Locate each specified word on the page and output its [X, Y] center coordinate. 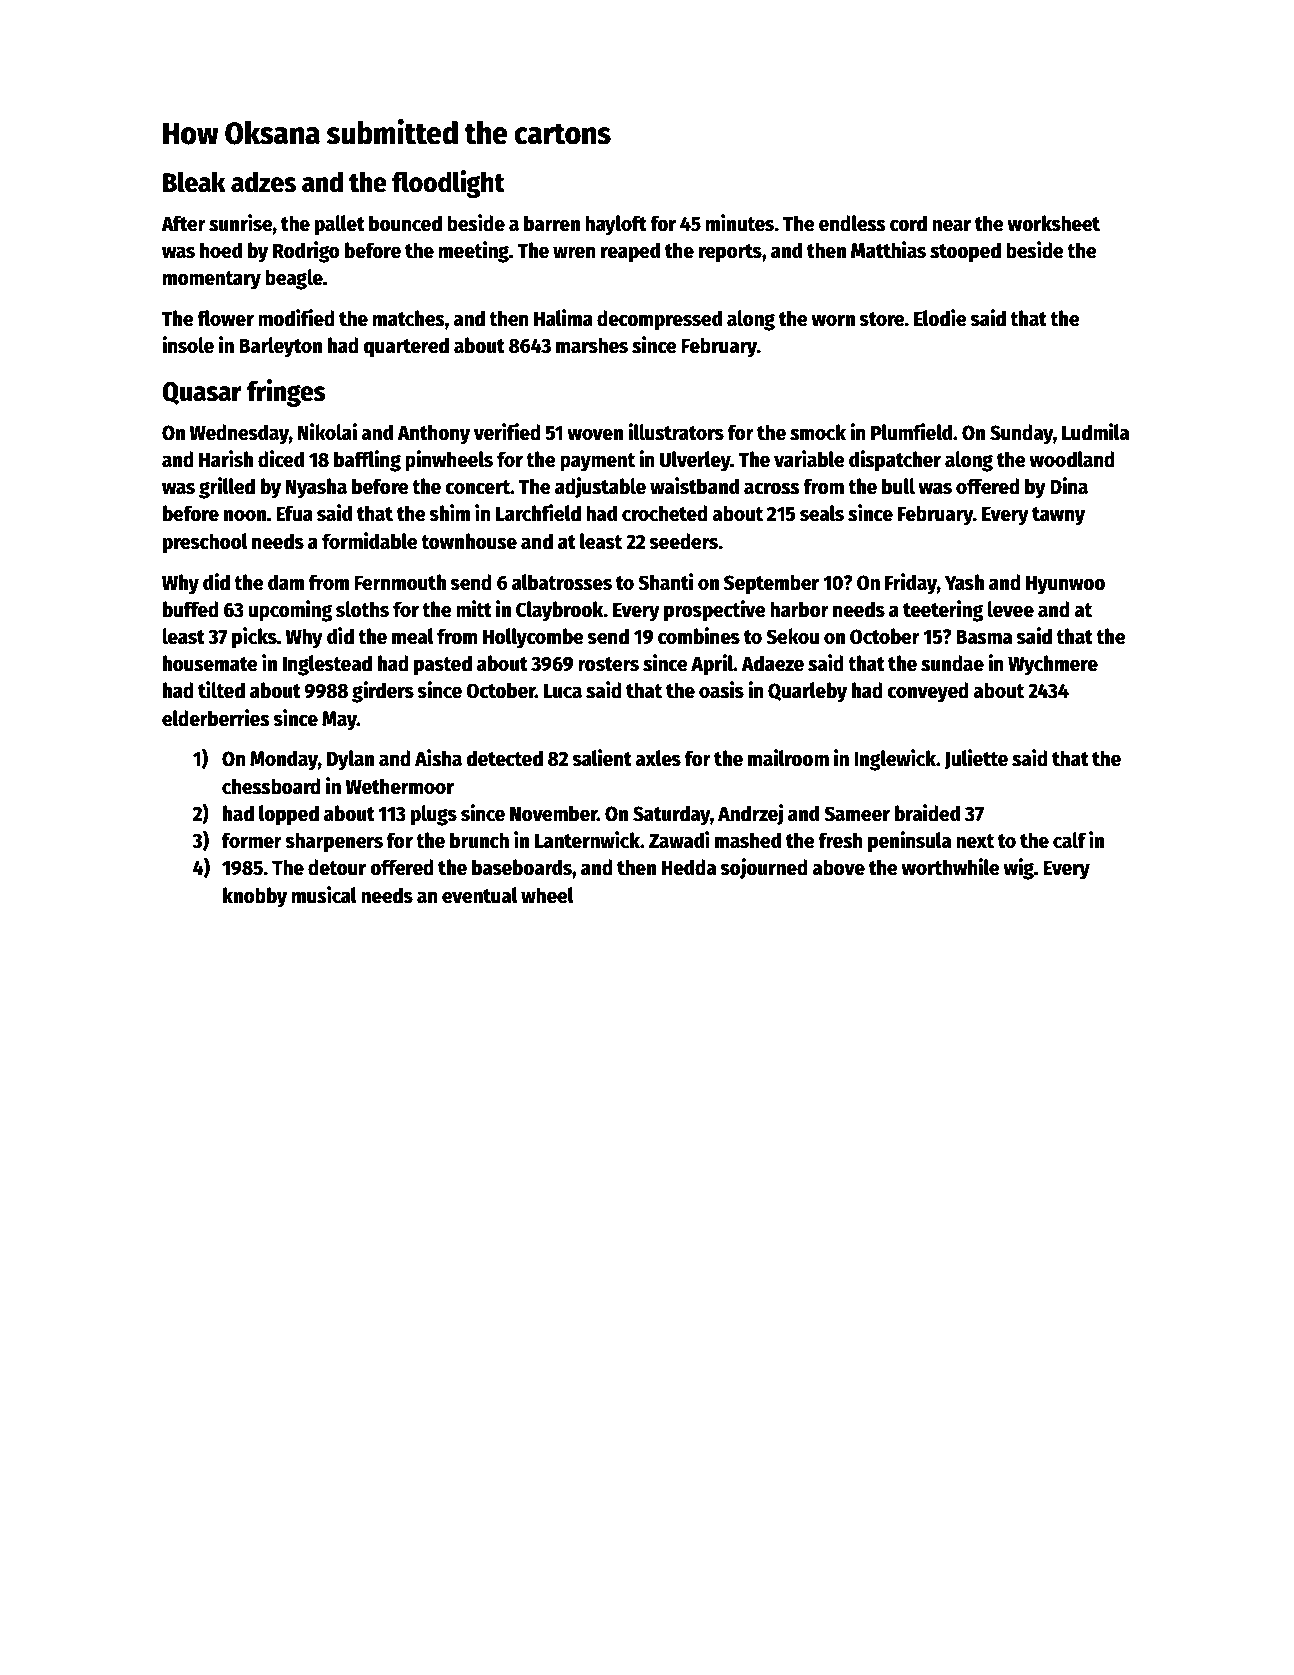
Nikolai [327, 432]
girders [383, 692]
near [951, 225]
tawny [1058, 516]
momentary [212, 280]
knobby [255, 897]
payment [597, 462]
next [975, 841]
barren [552, 223]
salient [602, 758]
